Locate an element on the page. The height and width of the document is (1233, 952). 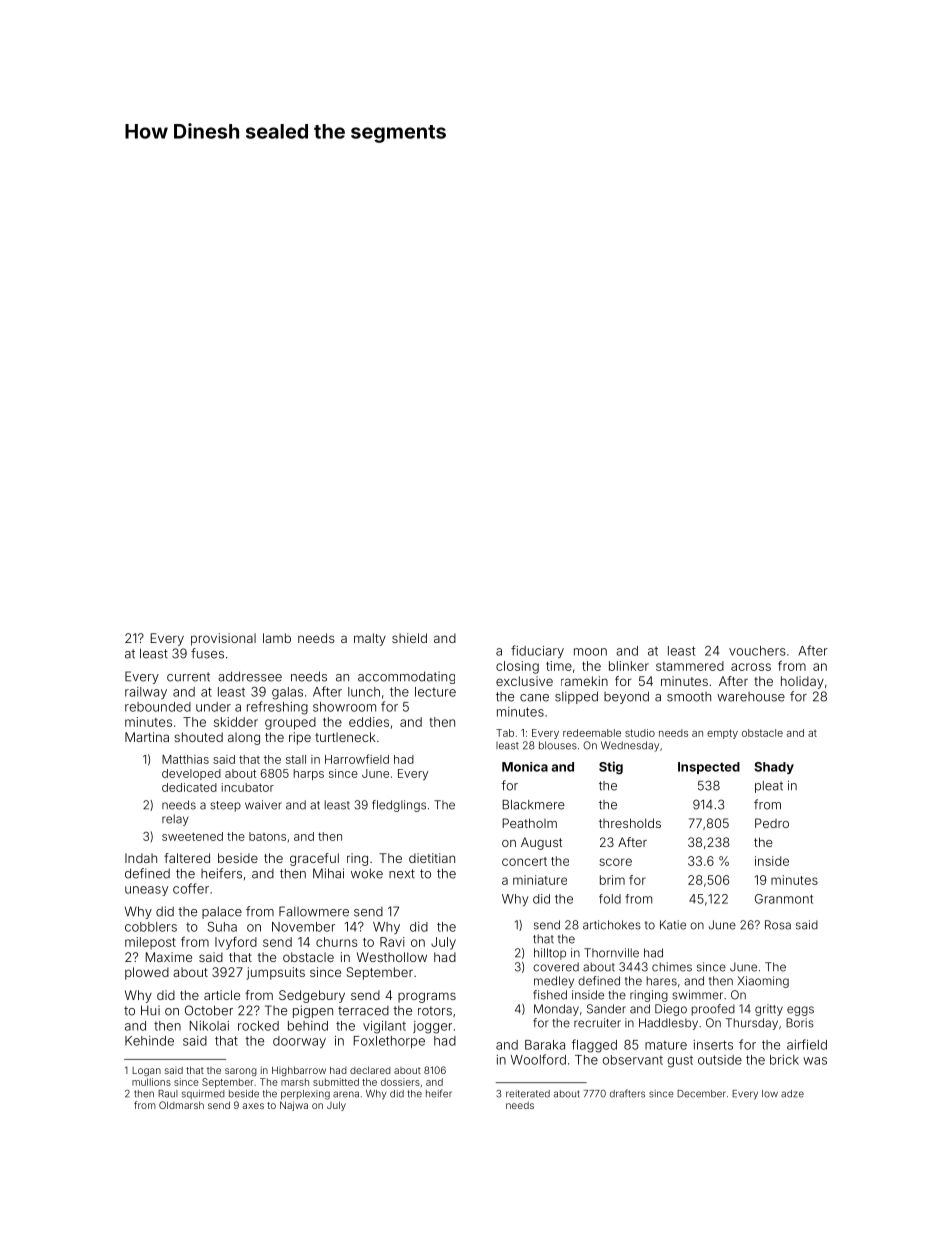
hilltop is located at coordinates (550, 954).
